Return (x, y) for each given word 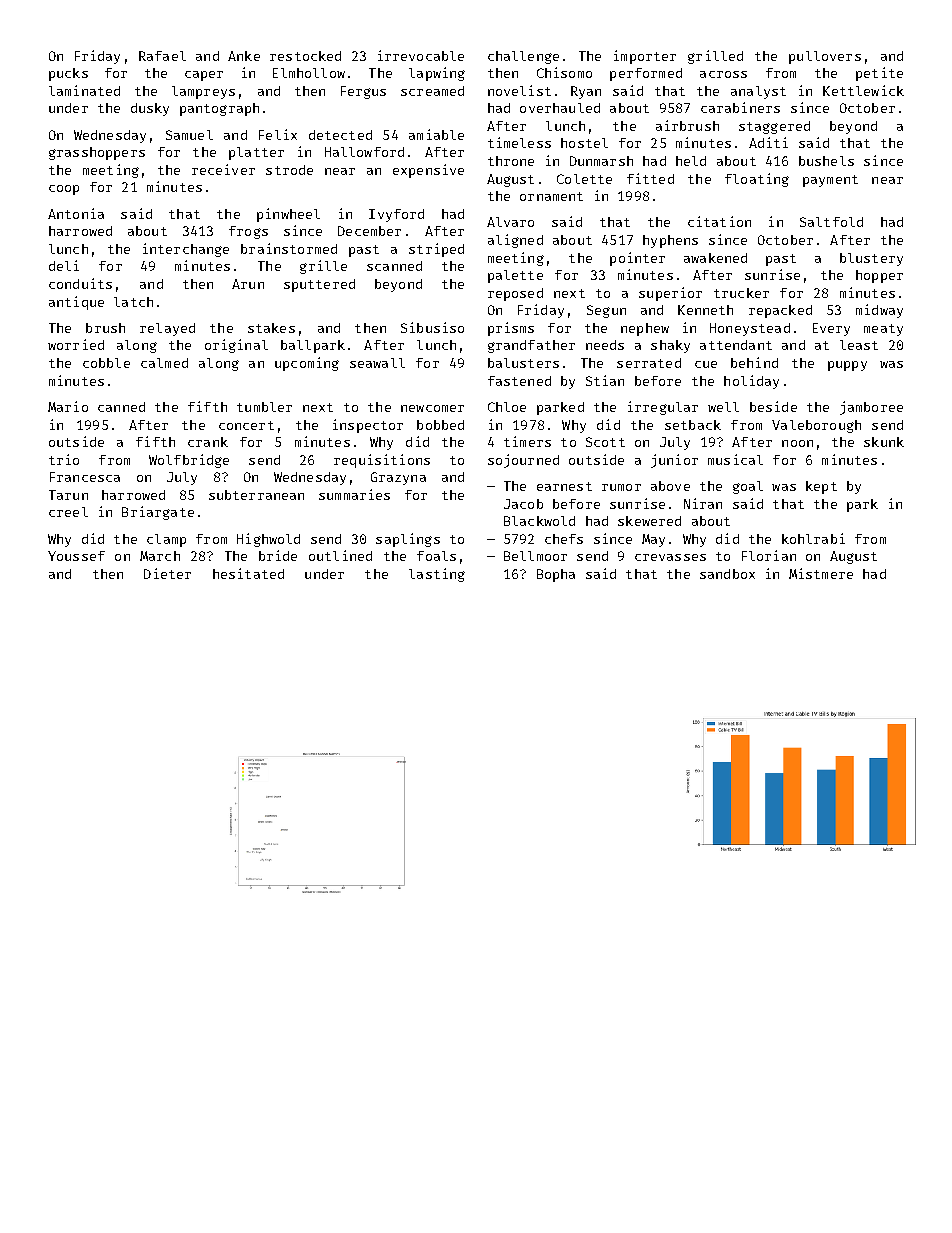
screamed (432, 91)
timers (527, 441)
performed (646, 74)
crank (208, 442)
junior (674, 461)
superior (670, 294)
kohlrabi (813, 538)
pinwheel (288, 215)
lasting (437, 575)
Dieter (167, 573)
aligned (515, 241)
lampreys (203, 92)
